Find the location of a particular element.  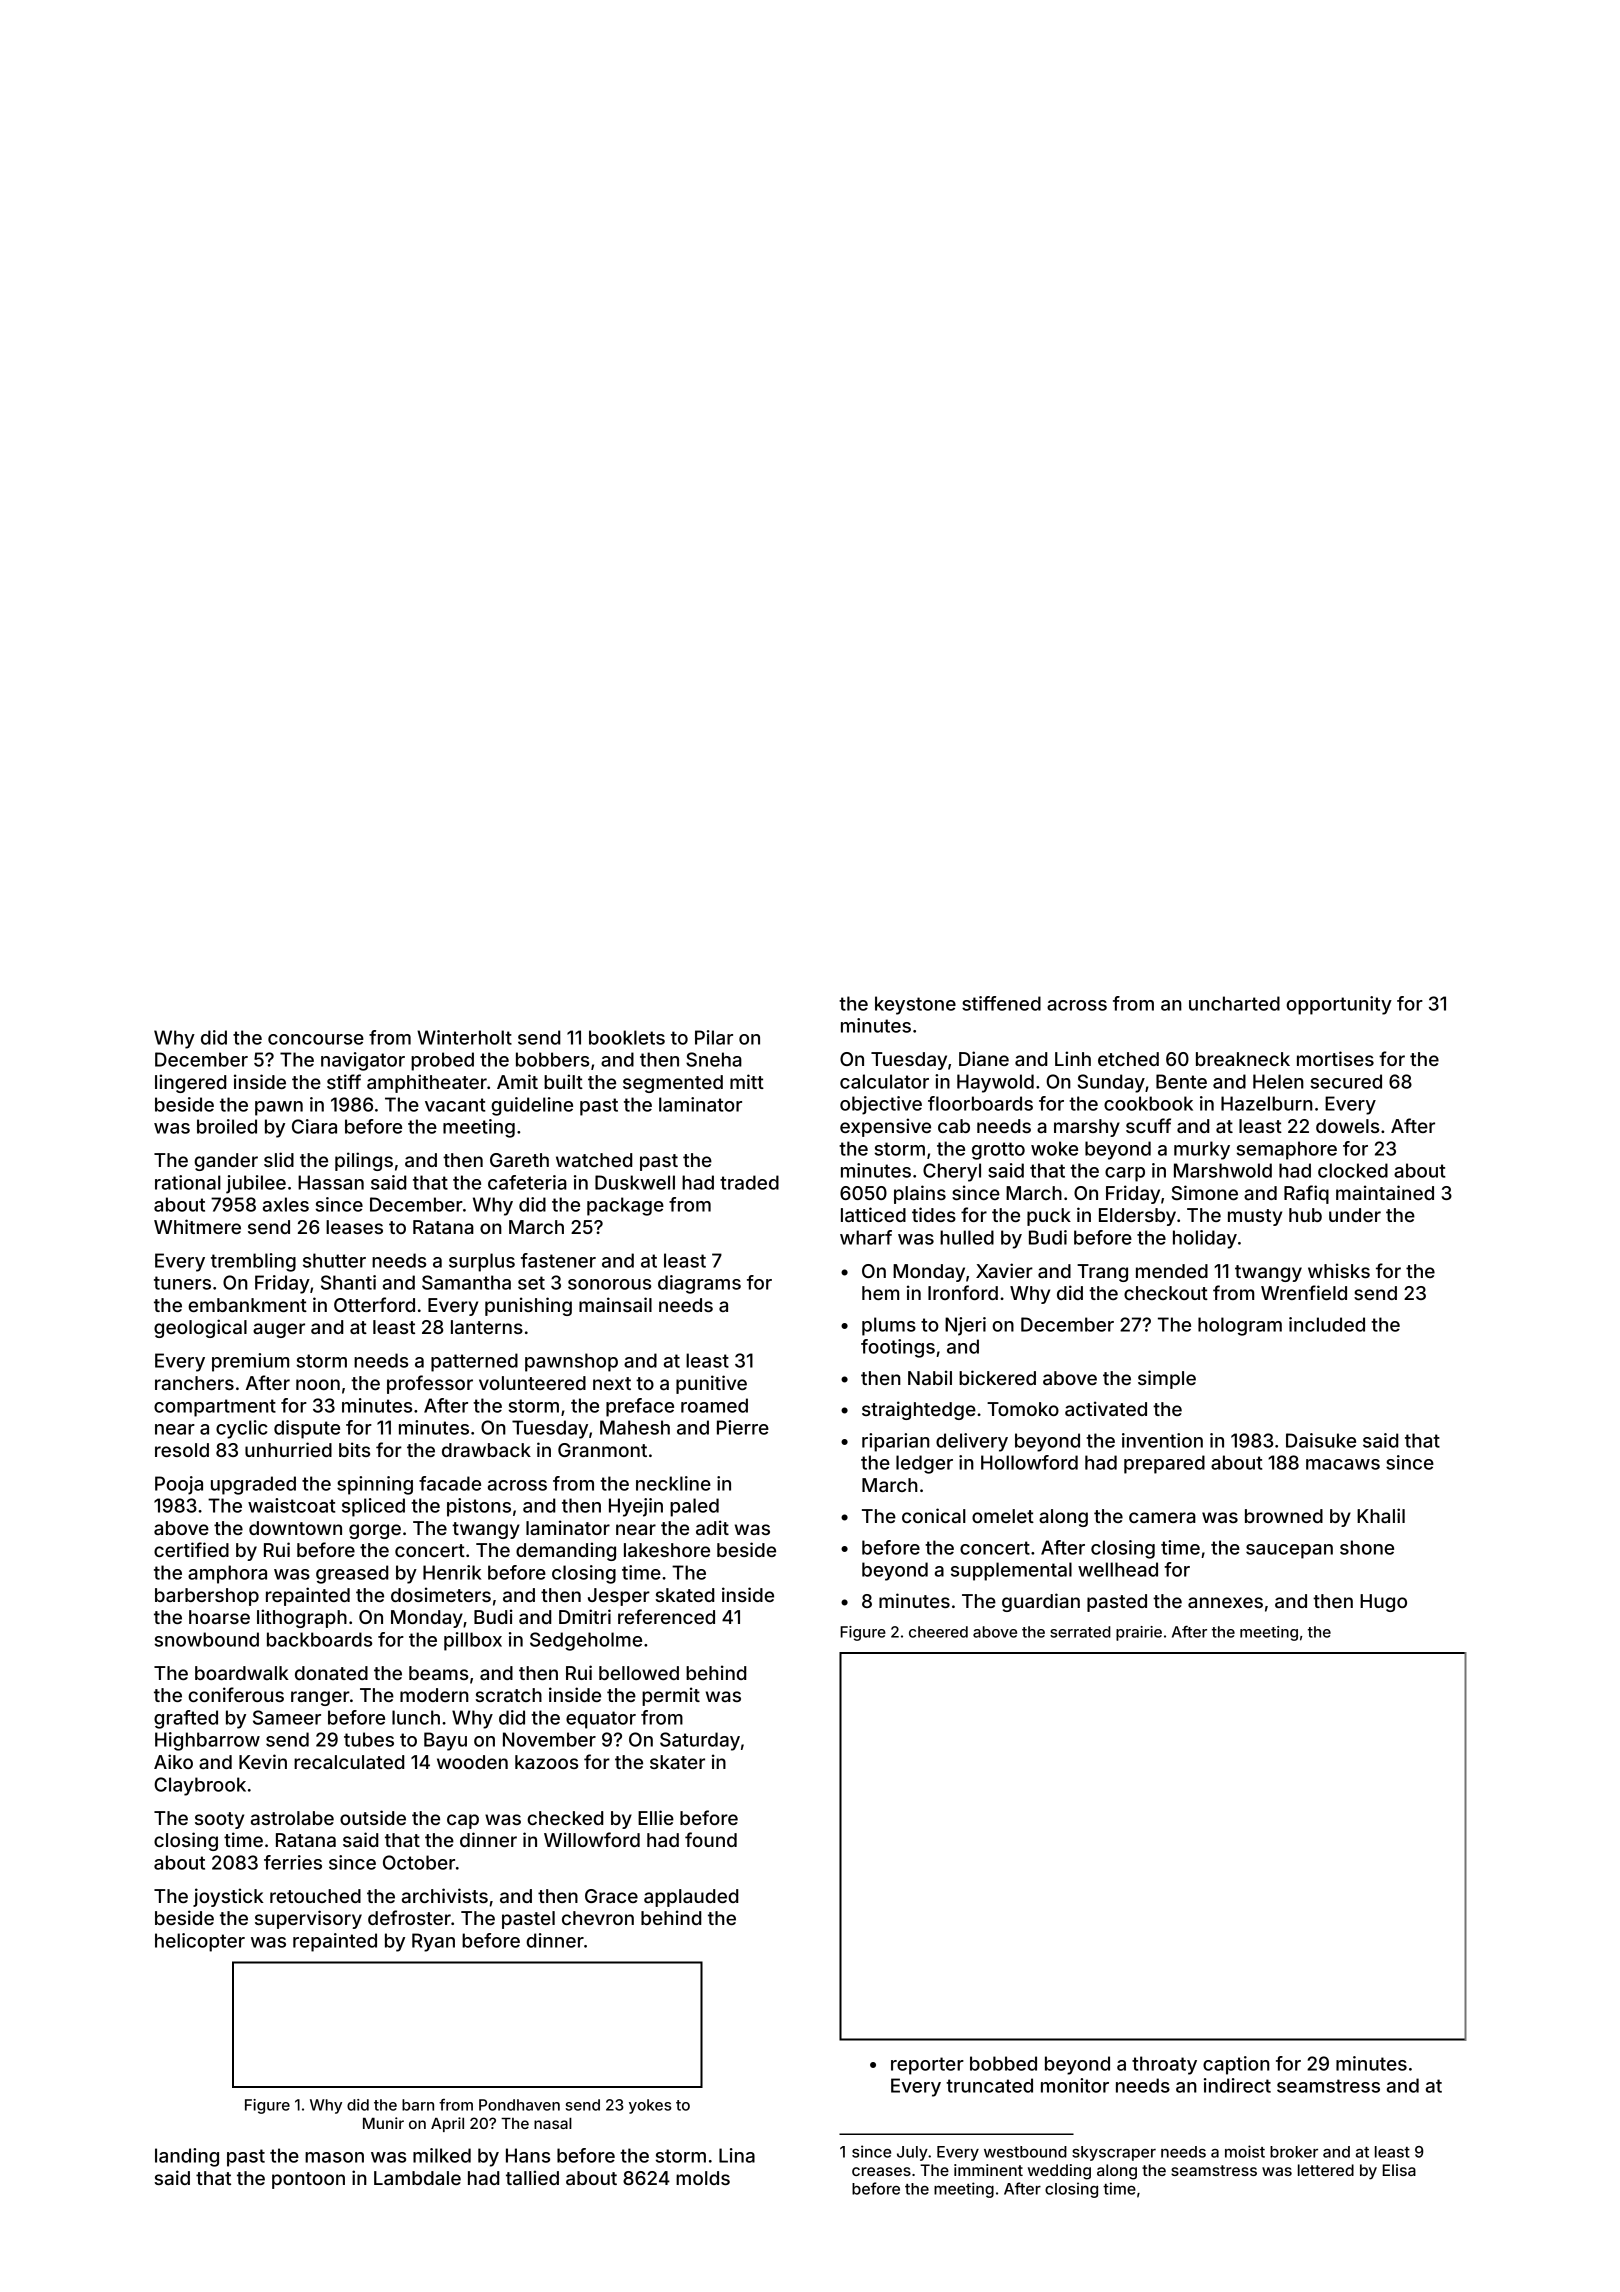

keystone is located at coordinates (915, 1005).
